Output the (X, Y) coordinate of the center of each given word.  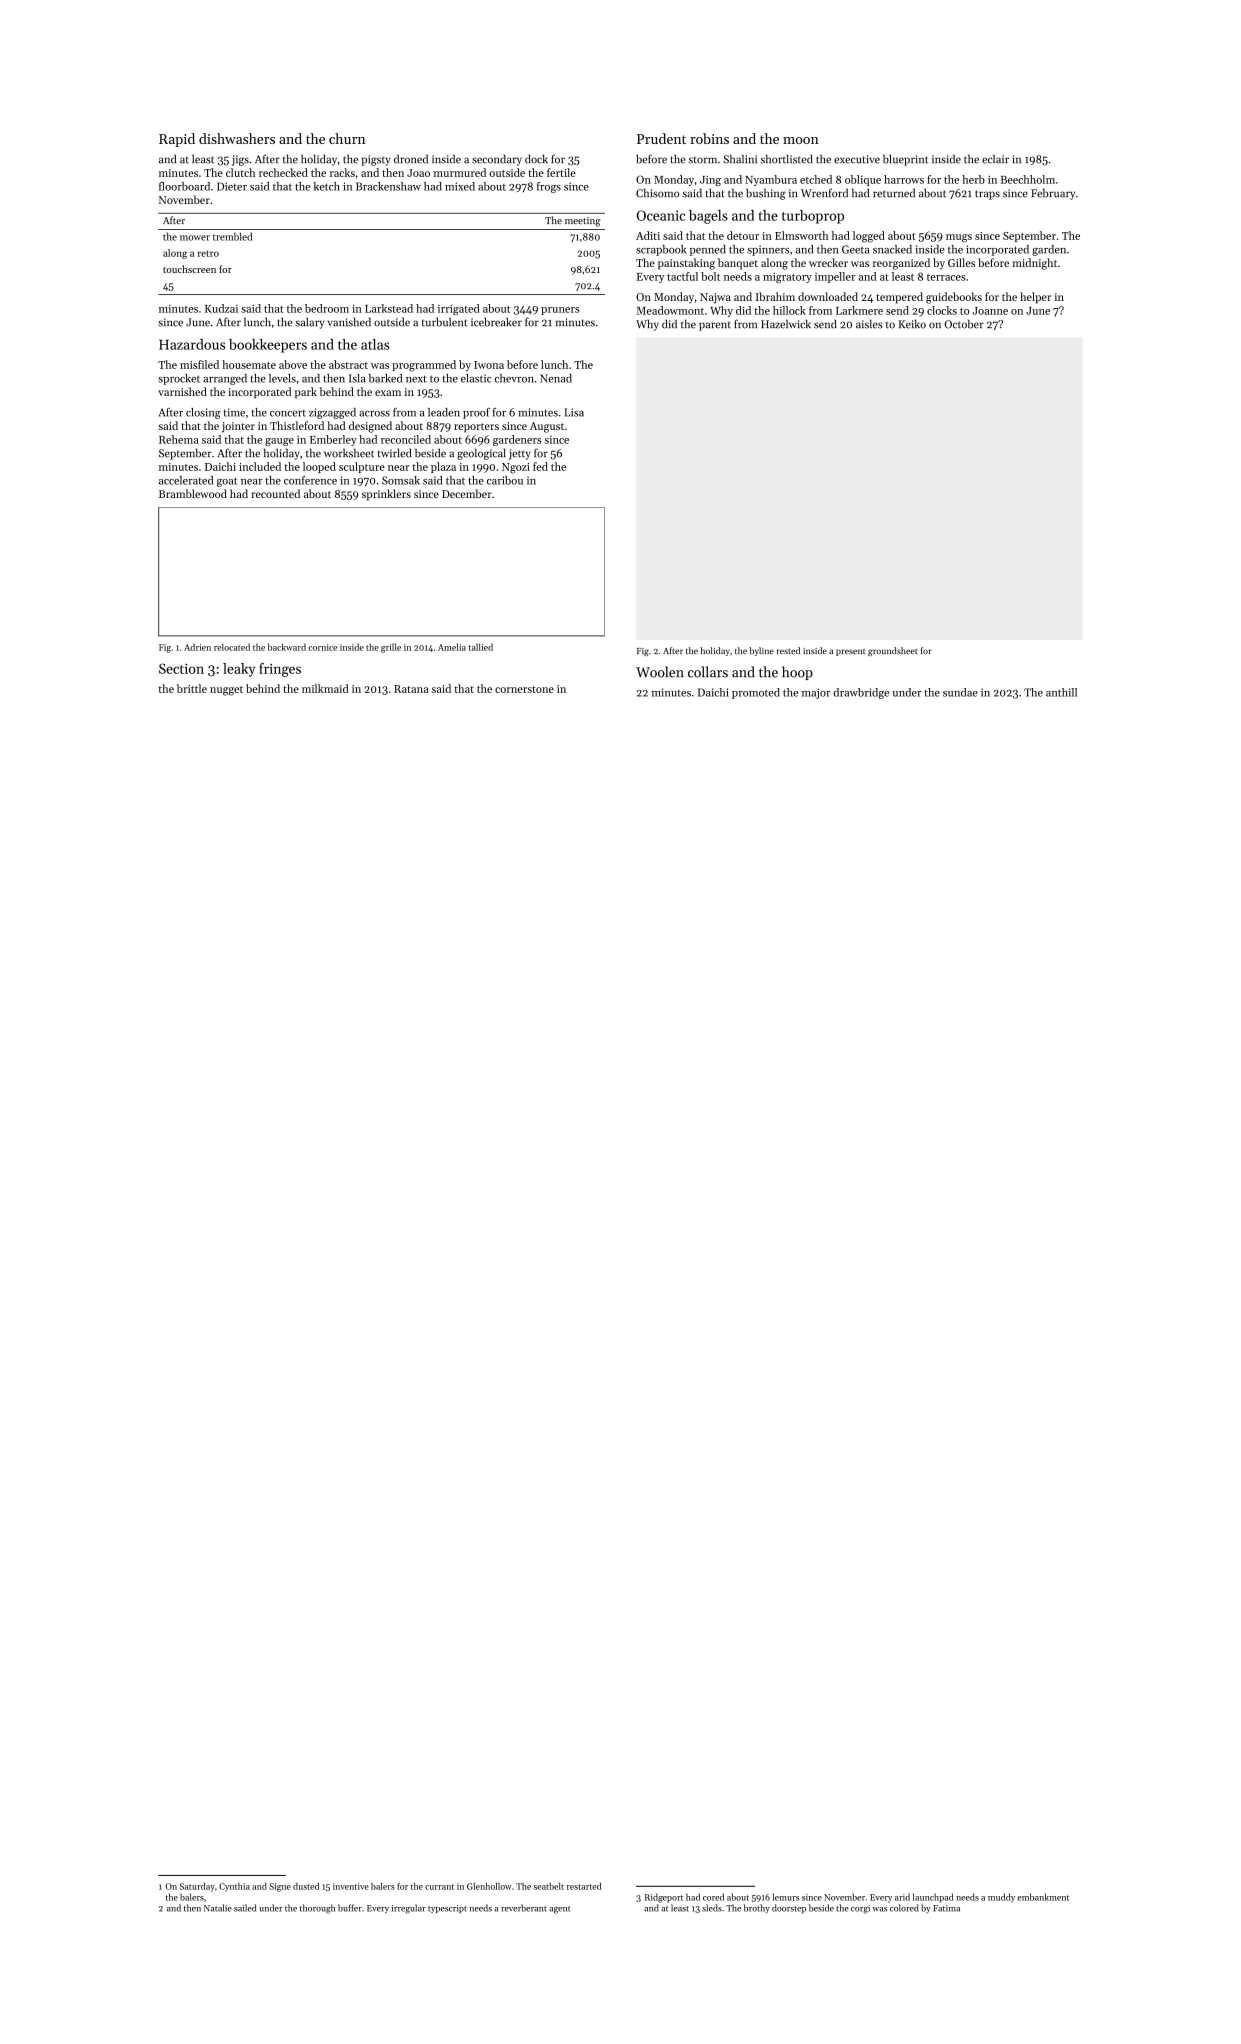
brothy (757, 1908)
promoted (756, 693)
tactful (682, 276)
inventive (351, 1886)
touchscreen (189, 269)
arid (902, 1897)
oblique (863, 180)
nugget (226, 691)
